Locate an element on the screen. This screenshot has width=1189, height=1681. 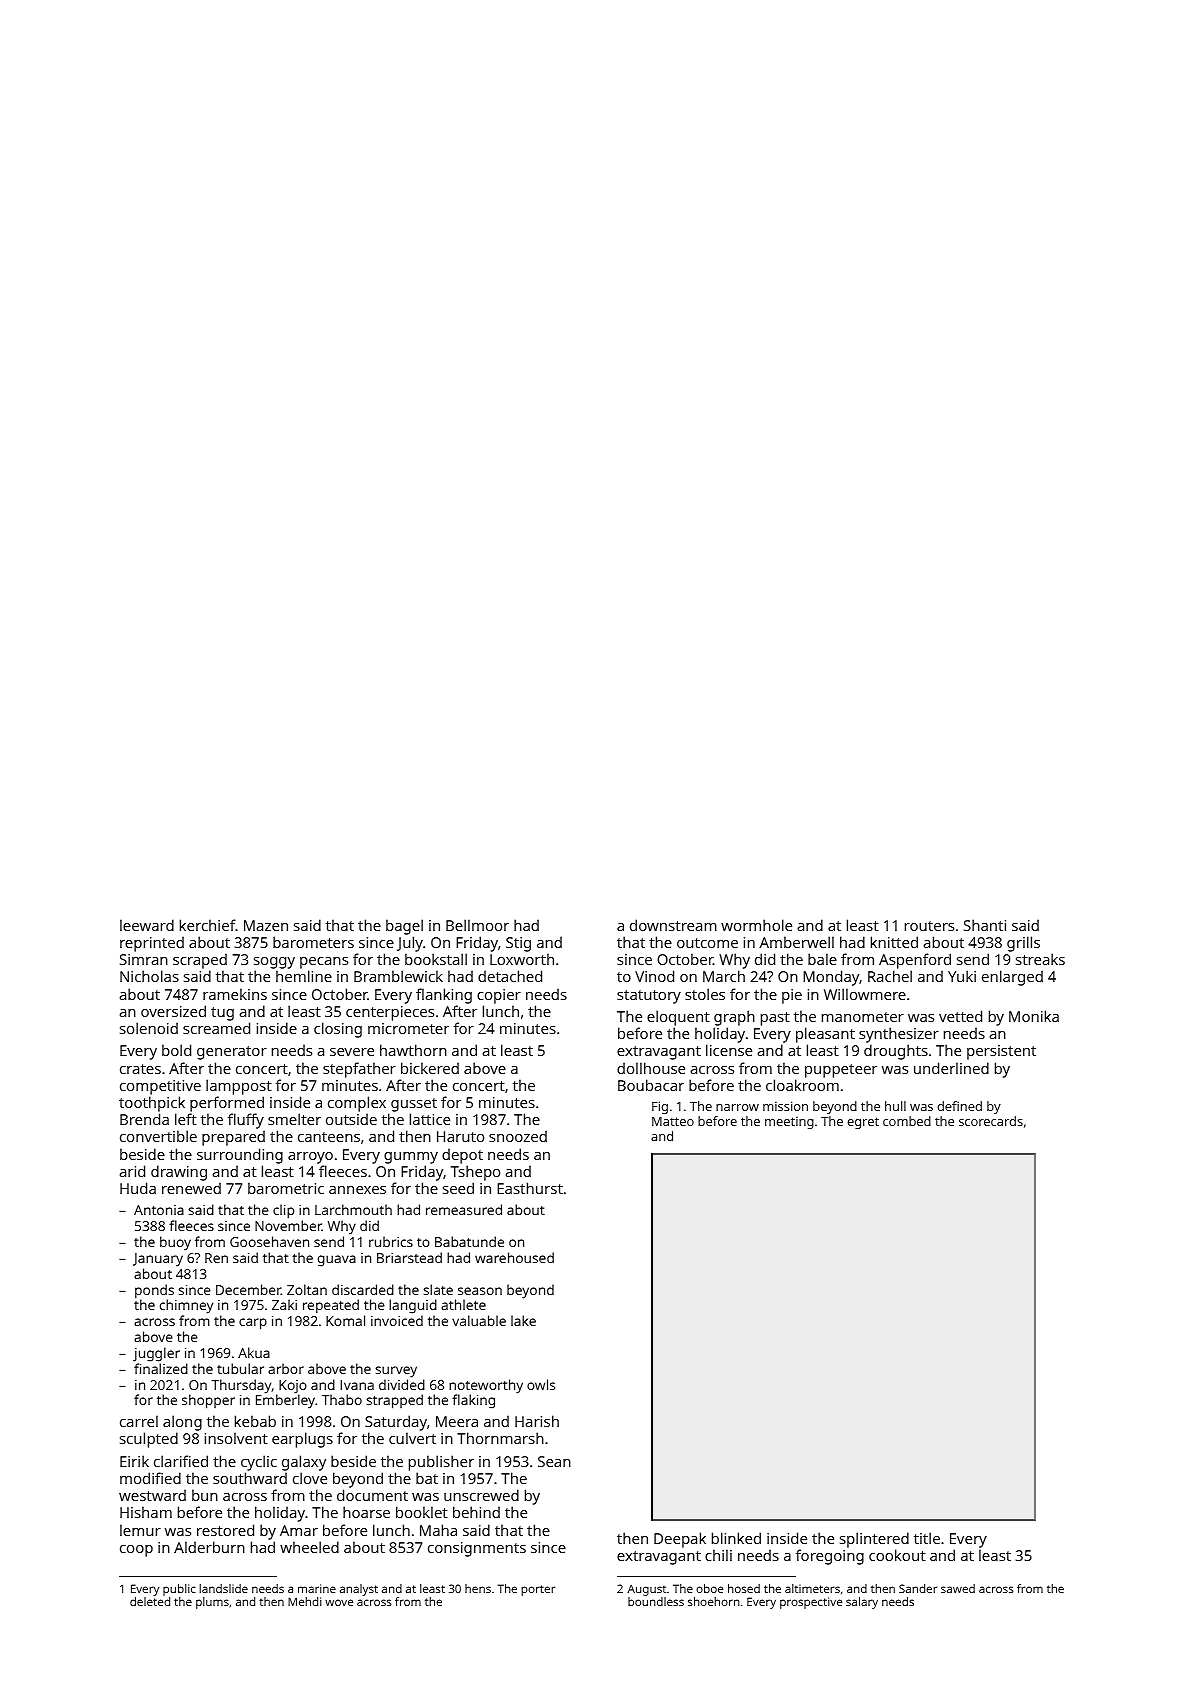
combed is located at coordinates (907, 1121).
